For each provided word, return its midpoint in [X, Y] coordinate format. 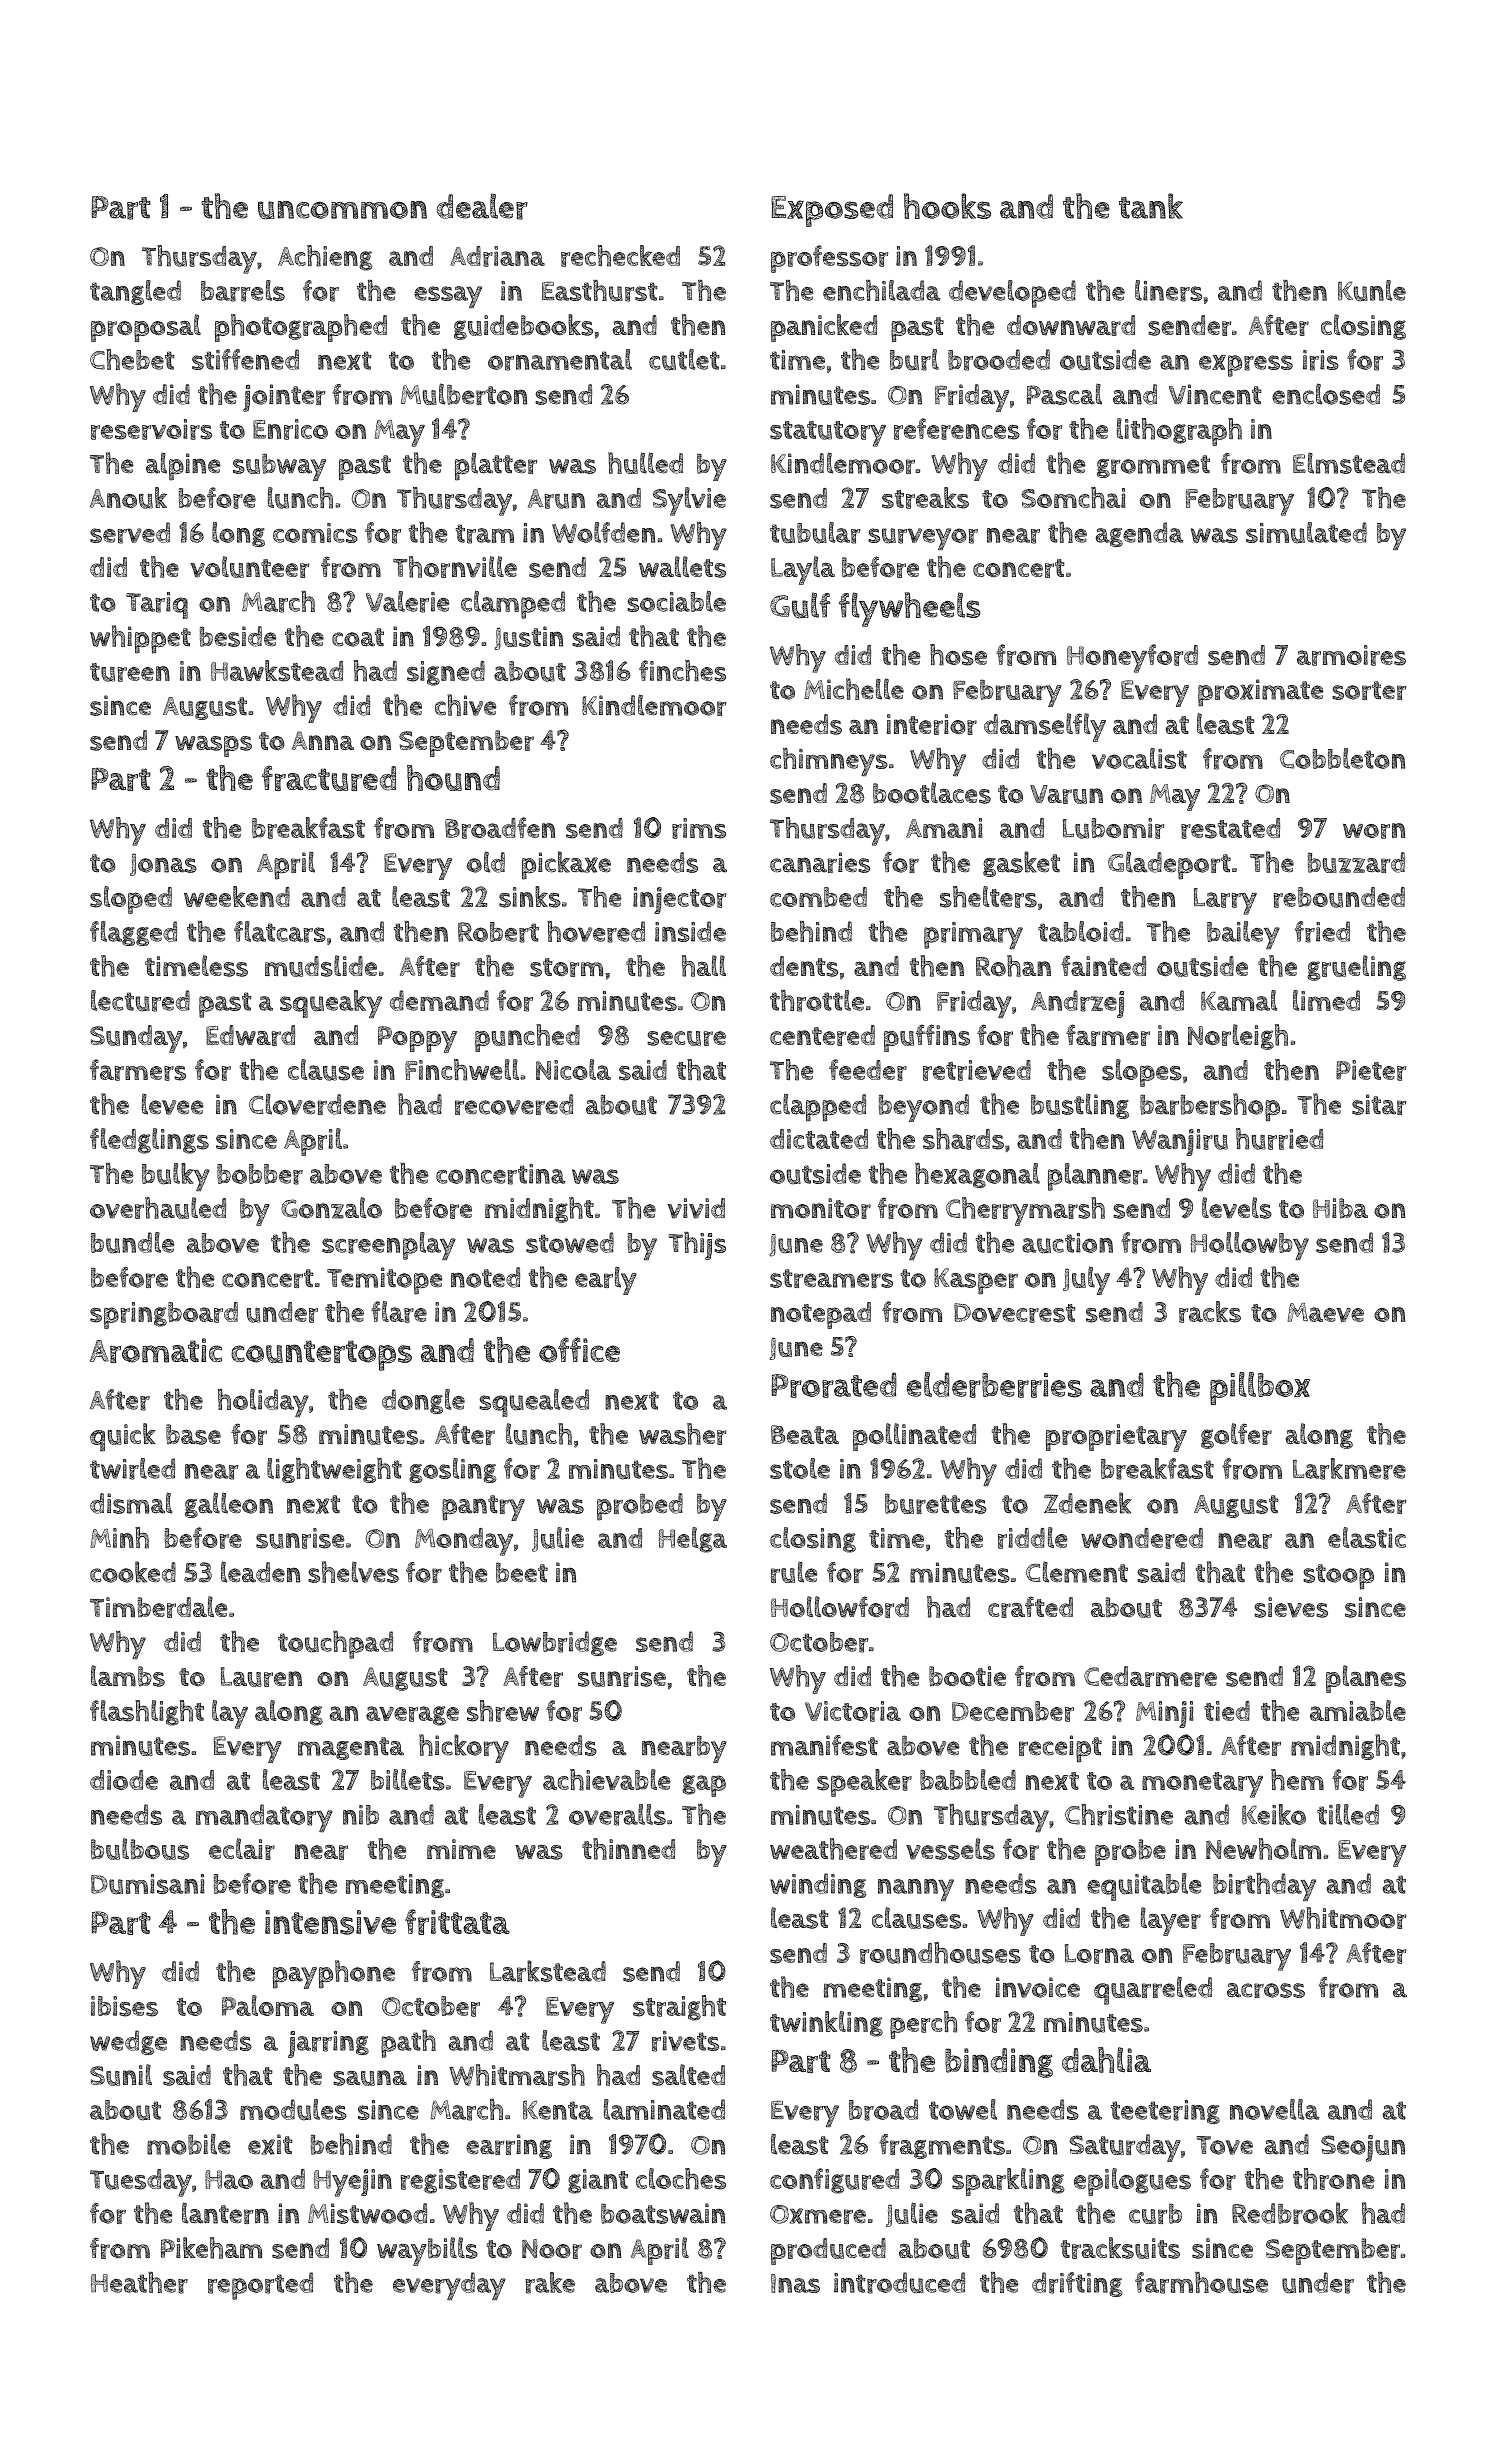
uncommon [342, 210]
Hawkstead [277, 671]
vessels [950, 1849]
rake [550, 2283]
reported [260, 2286]
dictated [819, 1139]
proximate [1260, 693]
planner [1095, 1177]
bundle [132, 1243]
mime [461, 1849]
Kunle [1372, 291]
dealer [482, 206]
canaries [820, 862]
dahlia [1106, 2060]
